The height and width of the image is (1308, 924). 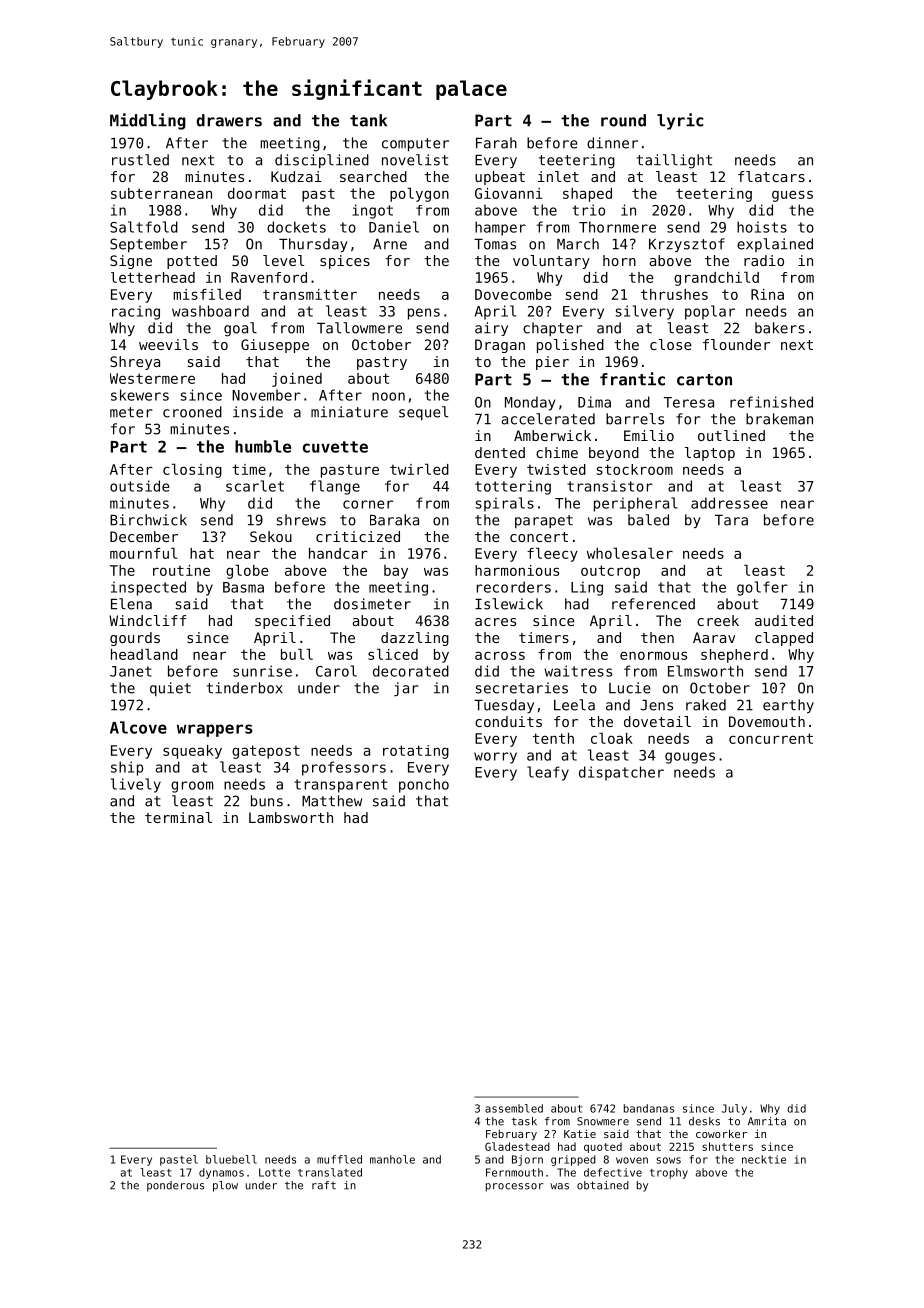 I want to click on ponderous, so click(x=175, y=1186).
